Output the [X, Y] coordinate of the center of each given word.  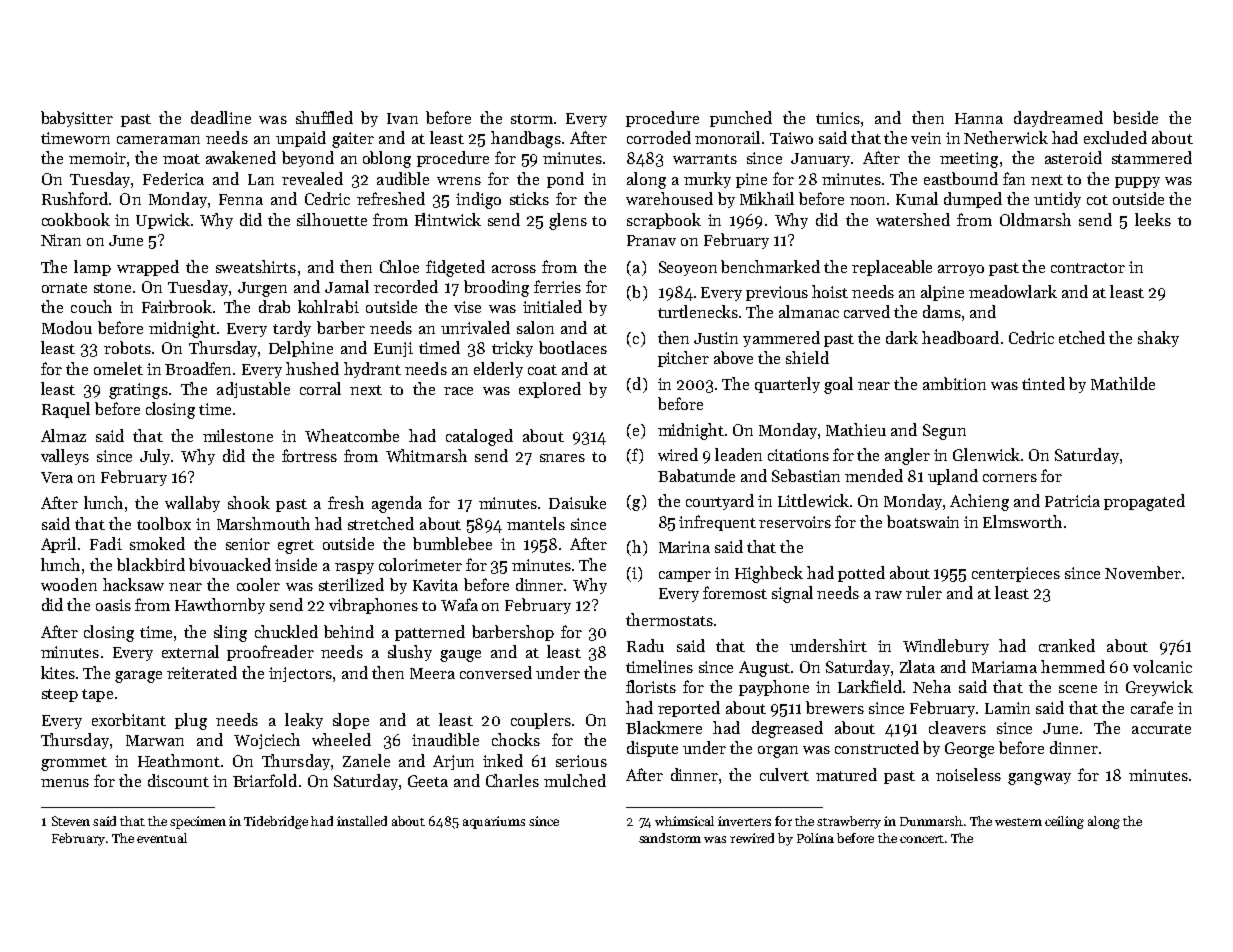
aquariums [494, 822]
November [1143, 572]
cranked [1067, 645]
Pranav [651, 240]
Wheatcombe [352, 435]
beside [1135, 117]
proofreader [270, 653]
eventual [162, 838]
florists [651, 686]
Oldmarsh [1035, 219]
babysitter [77, 119]
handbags [526, 139]
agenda [397, 504]
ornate [64, 288]
